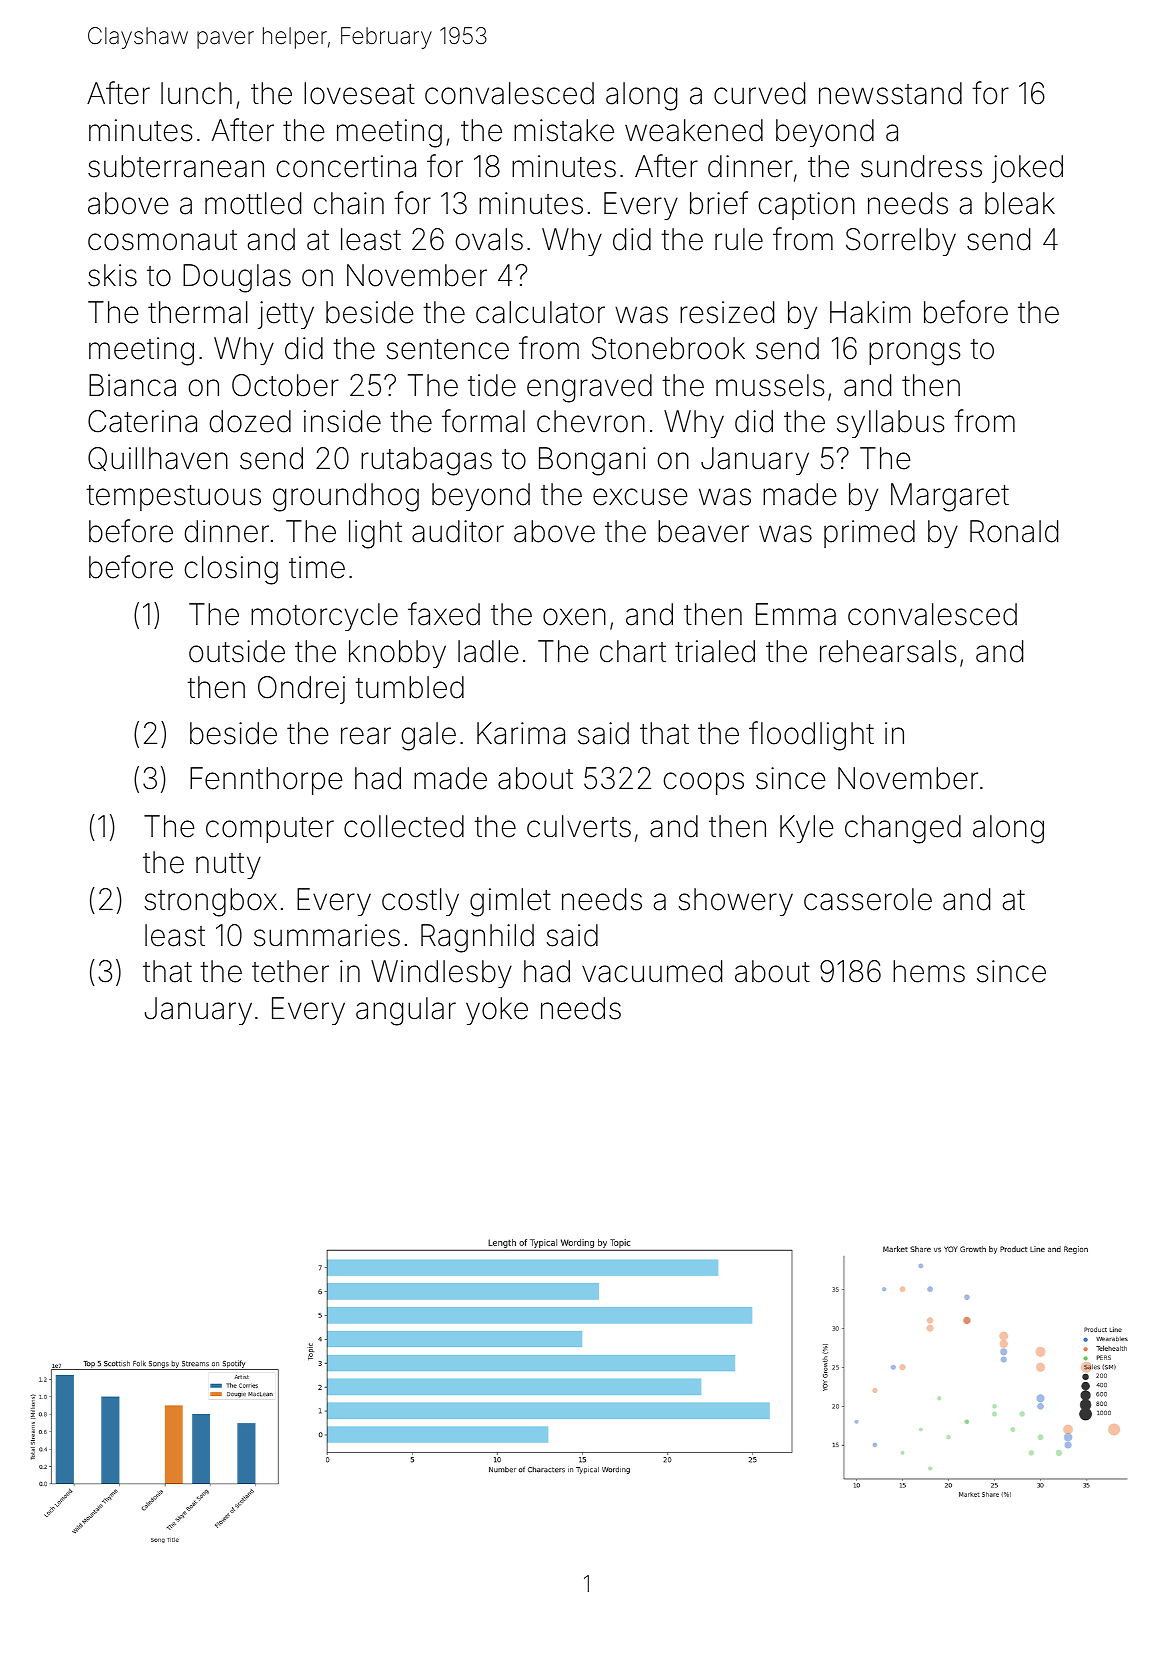  I want to click on prongs, so click(914, 354).
